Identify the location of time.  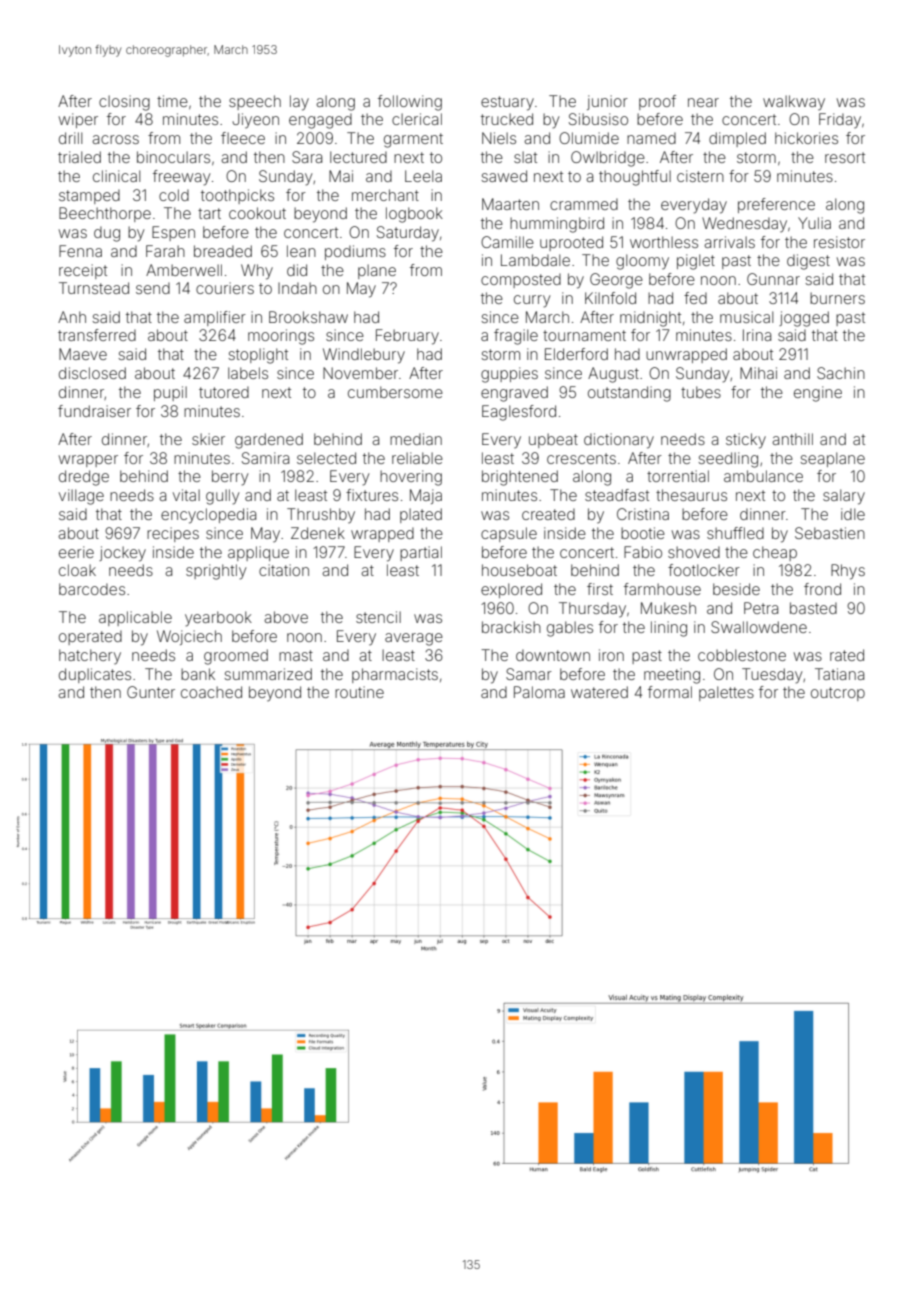
(172, 101).
